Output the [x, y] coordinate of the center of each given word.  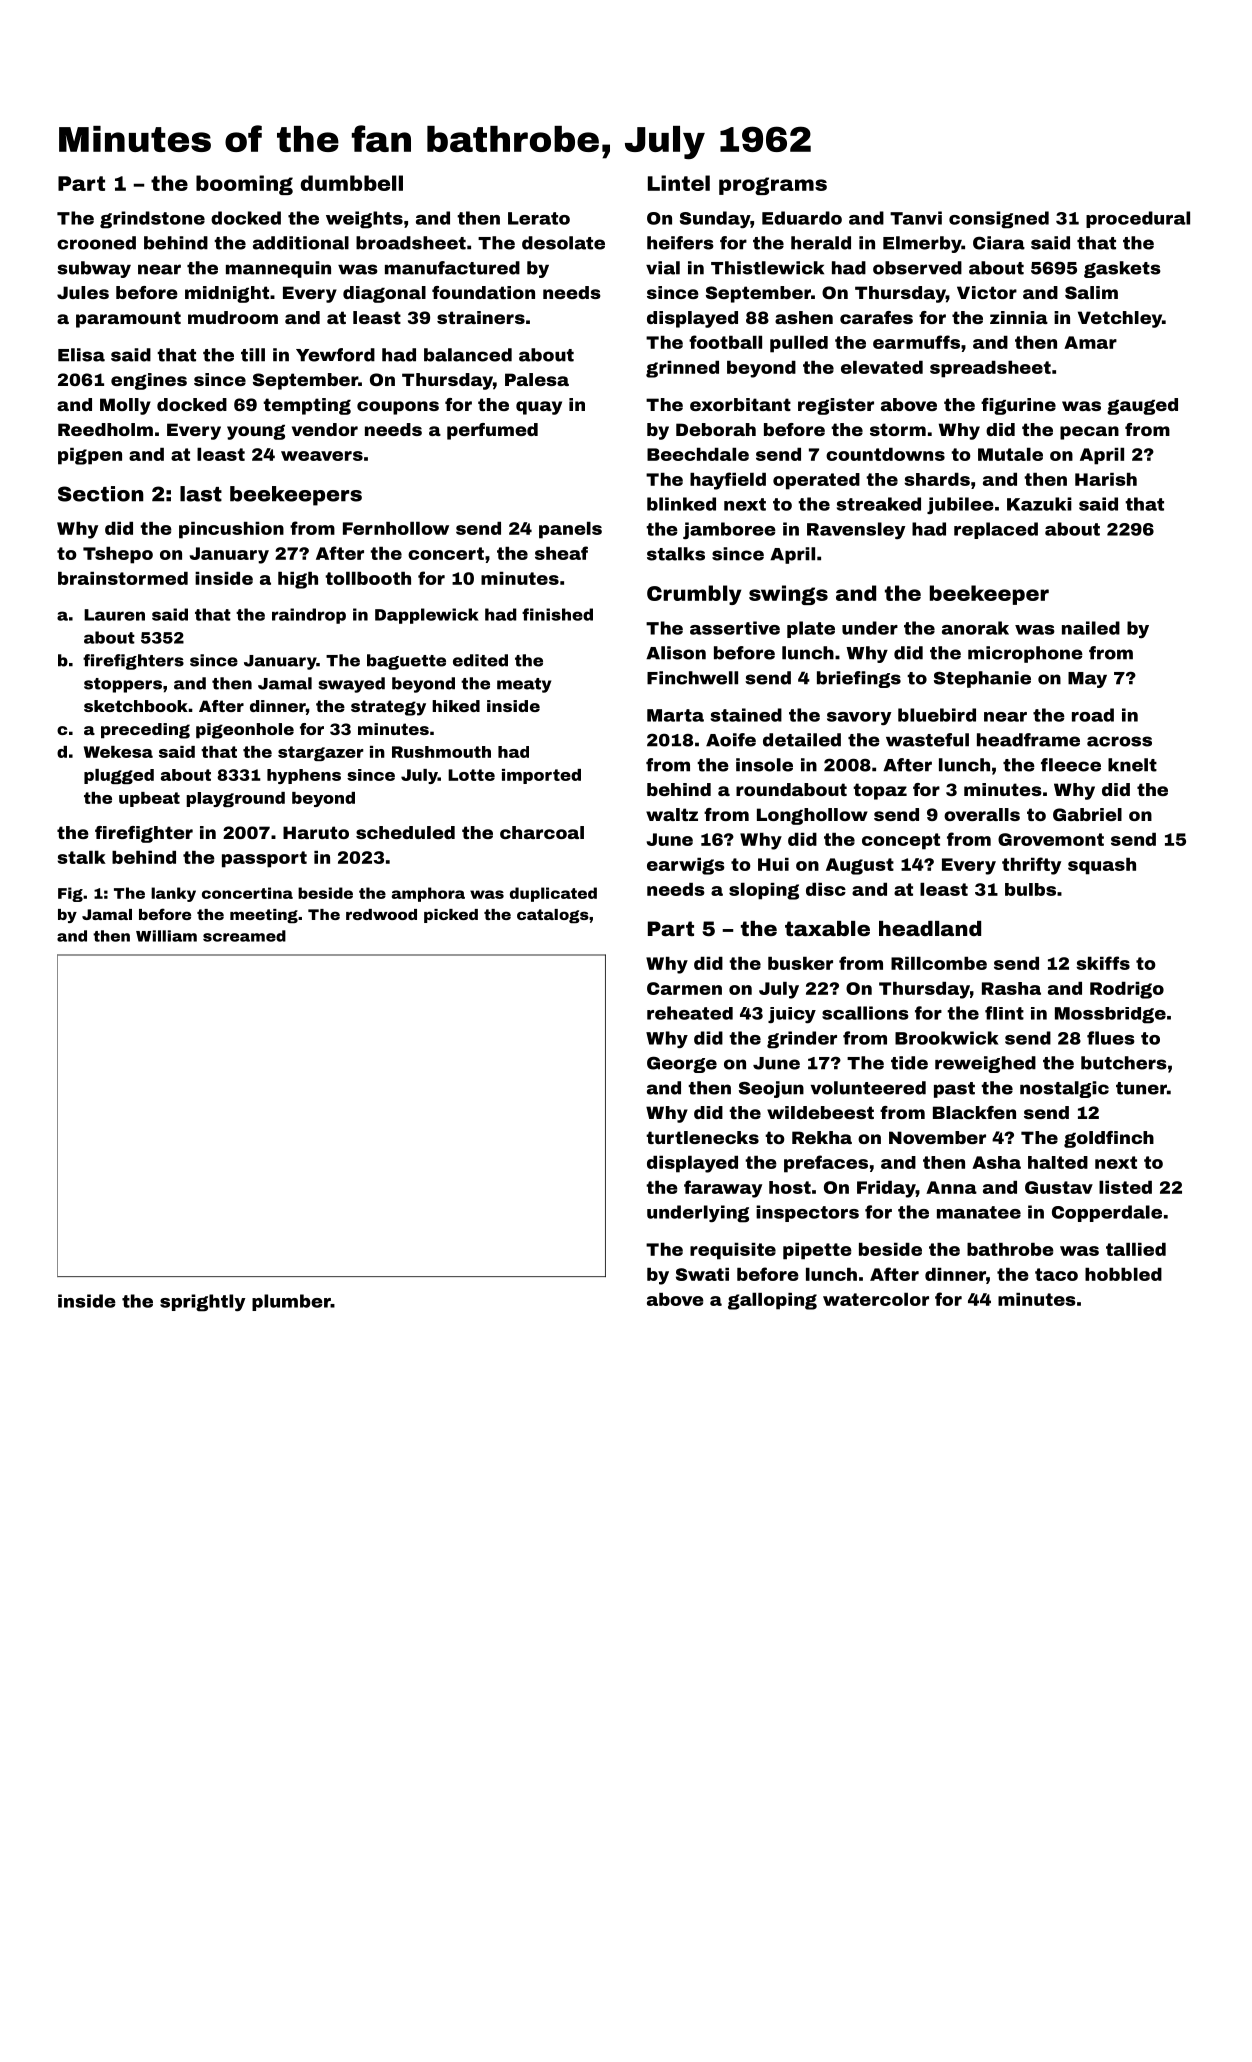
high [298, 580]
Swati [702, 1274]
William [166, 936]
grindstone [152, 220]
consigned [999, 220]
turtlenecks [702, 1137]
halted [1058, 1162]
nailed [1091, 628]
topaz [880, 791]
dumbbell [352, 183]
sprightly [202, 1303]
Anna [951, 1187]
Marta [675, 715]
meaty [524, 685]
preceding [145, 731]
